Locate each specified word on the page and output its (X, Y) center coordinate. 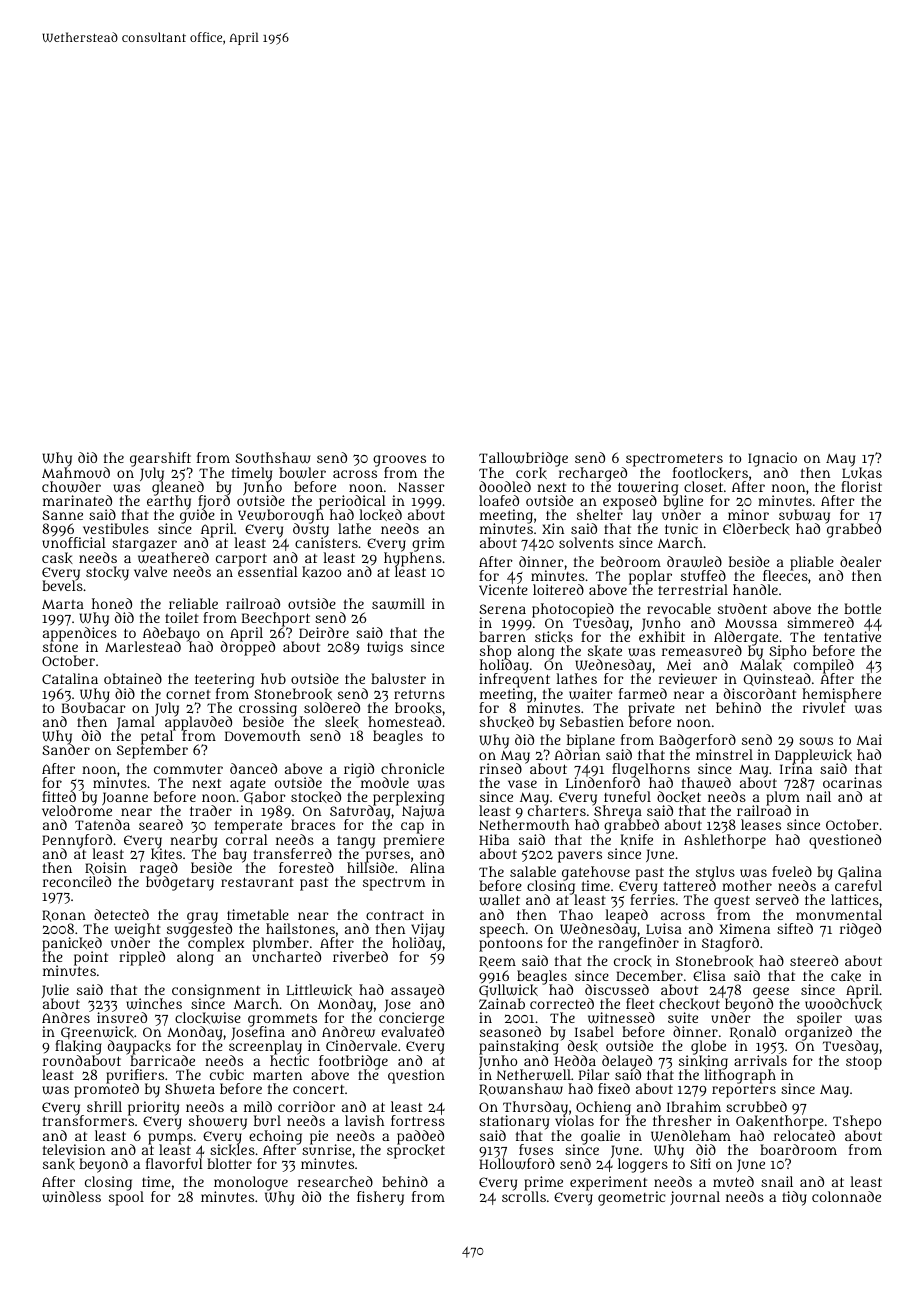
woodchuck (843, 1004)
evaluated (412, 1032)
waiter (591, 694)
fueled (792, 871)
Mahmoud (76, 472)
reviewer (688, 679)
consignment (216, 991)
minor (748, 514)
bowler (302, 473)
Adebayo (171, 634)
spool (126, 1199)
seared (161, 824)
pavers (580, 857)
